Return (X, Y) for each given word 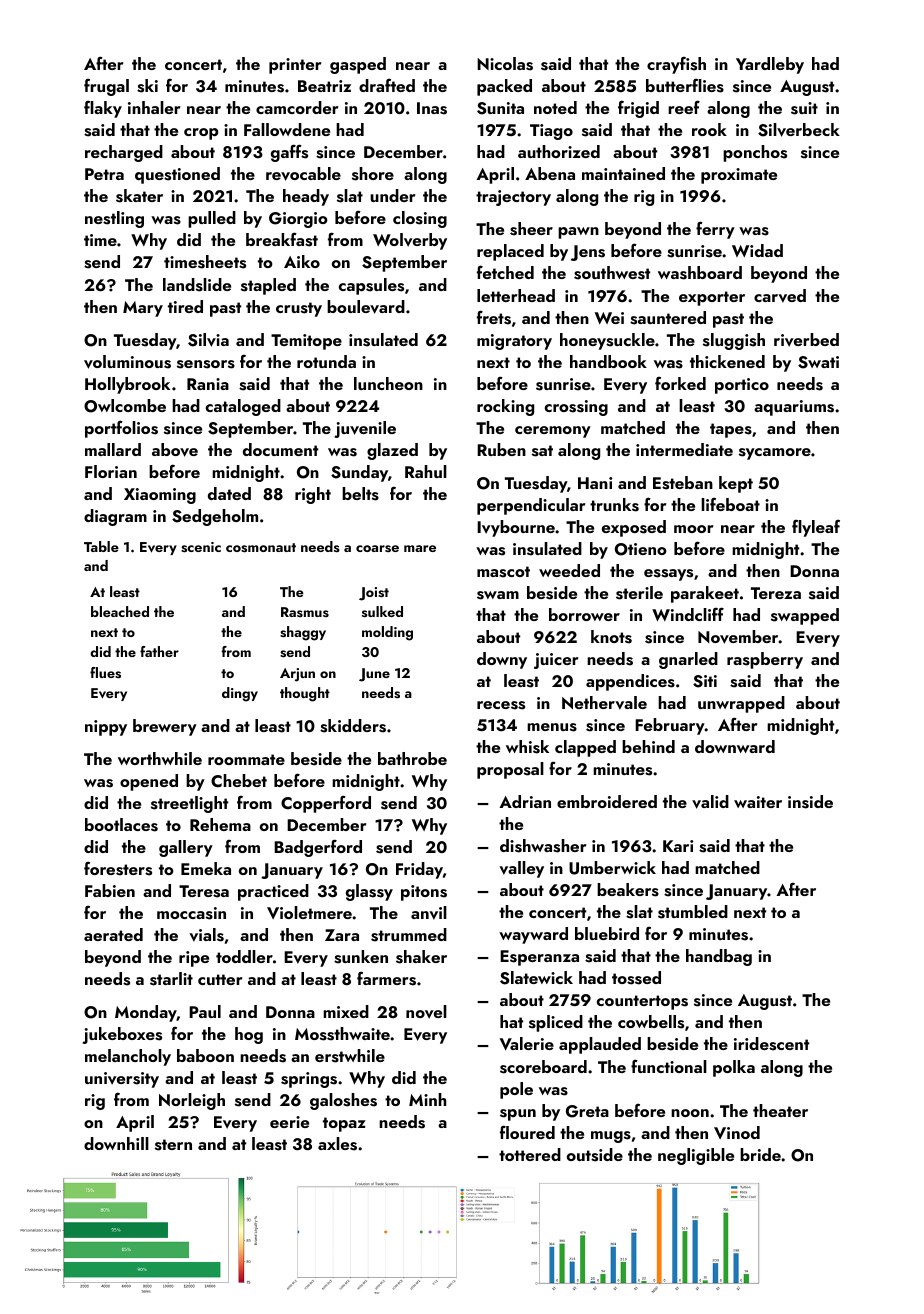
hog (249, 1035)
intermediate (684, 449)
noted (555, 107)
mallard (113, 449)
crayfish (676, 65)
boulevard (366, 307)
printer (295, 66)
